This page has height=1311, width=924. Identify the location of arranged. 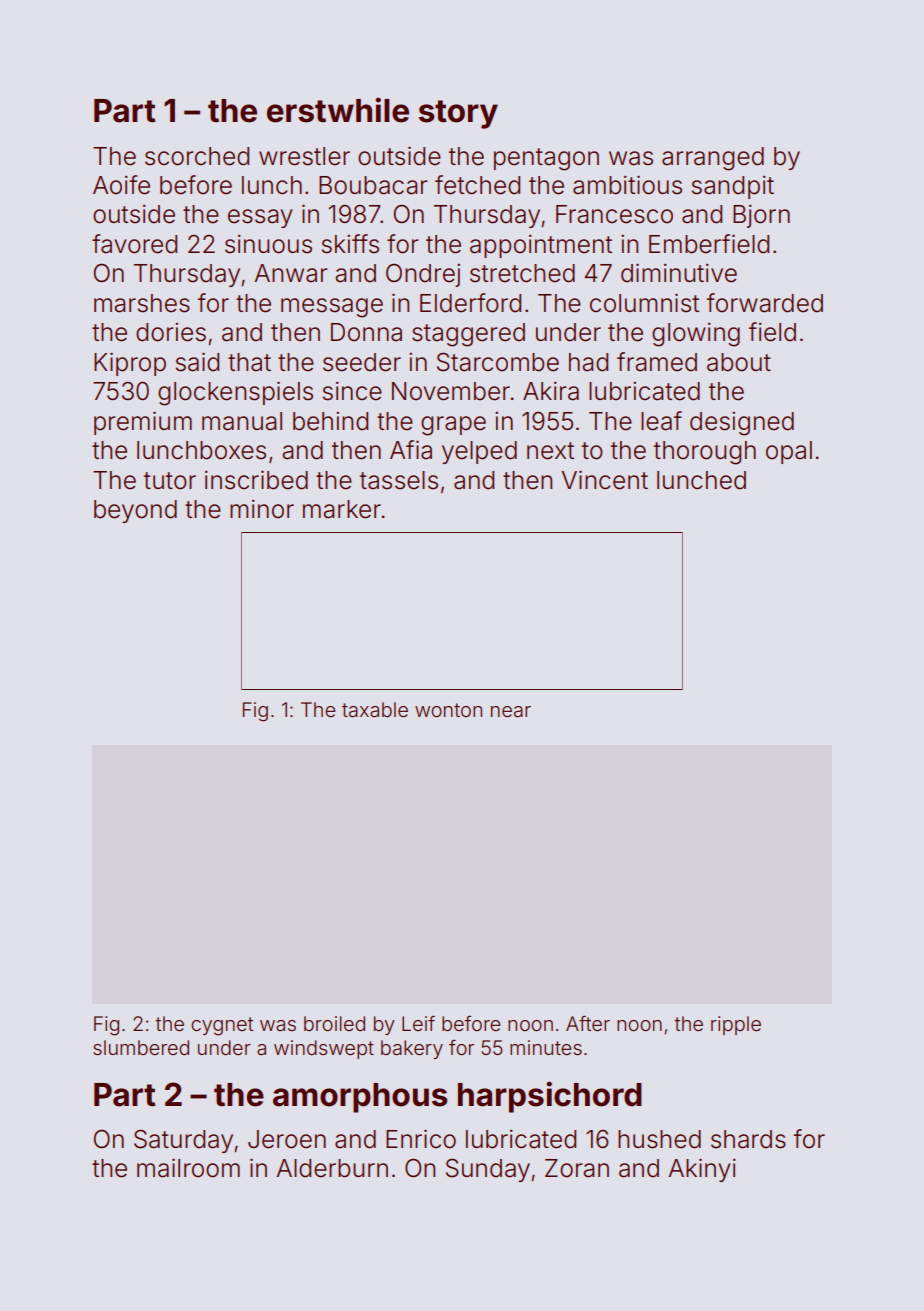
(713, 159).
